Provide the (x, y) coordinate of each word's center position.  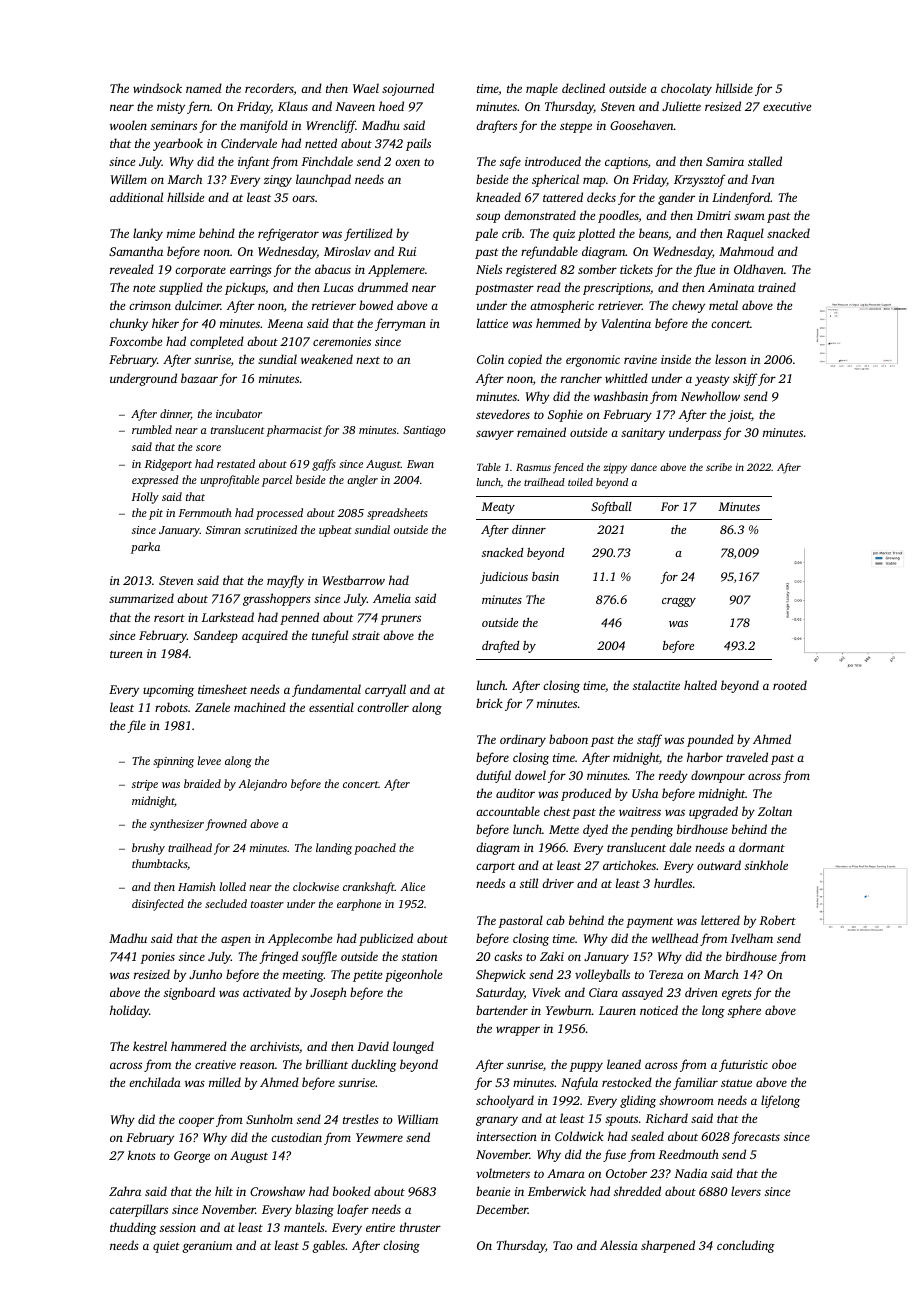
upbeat (335, 531)
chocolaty (686, 89)
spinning (173, 762)
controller (383, 707)
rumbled (152, 429)
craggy (679, 602)
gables (328, 1246)
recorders (269, 88)
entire (380, 1227)
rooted (790, 685)
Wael (366, 88)
